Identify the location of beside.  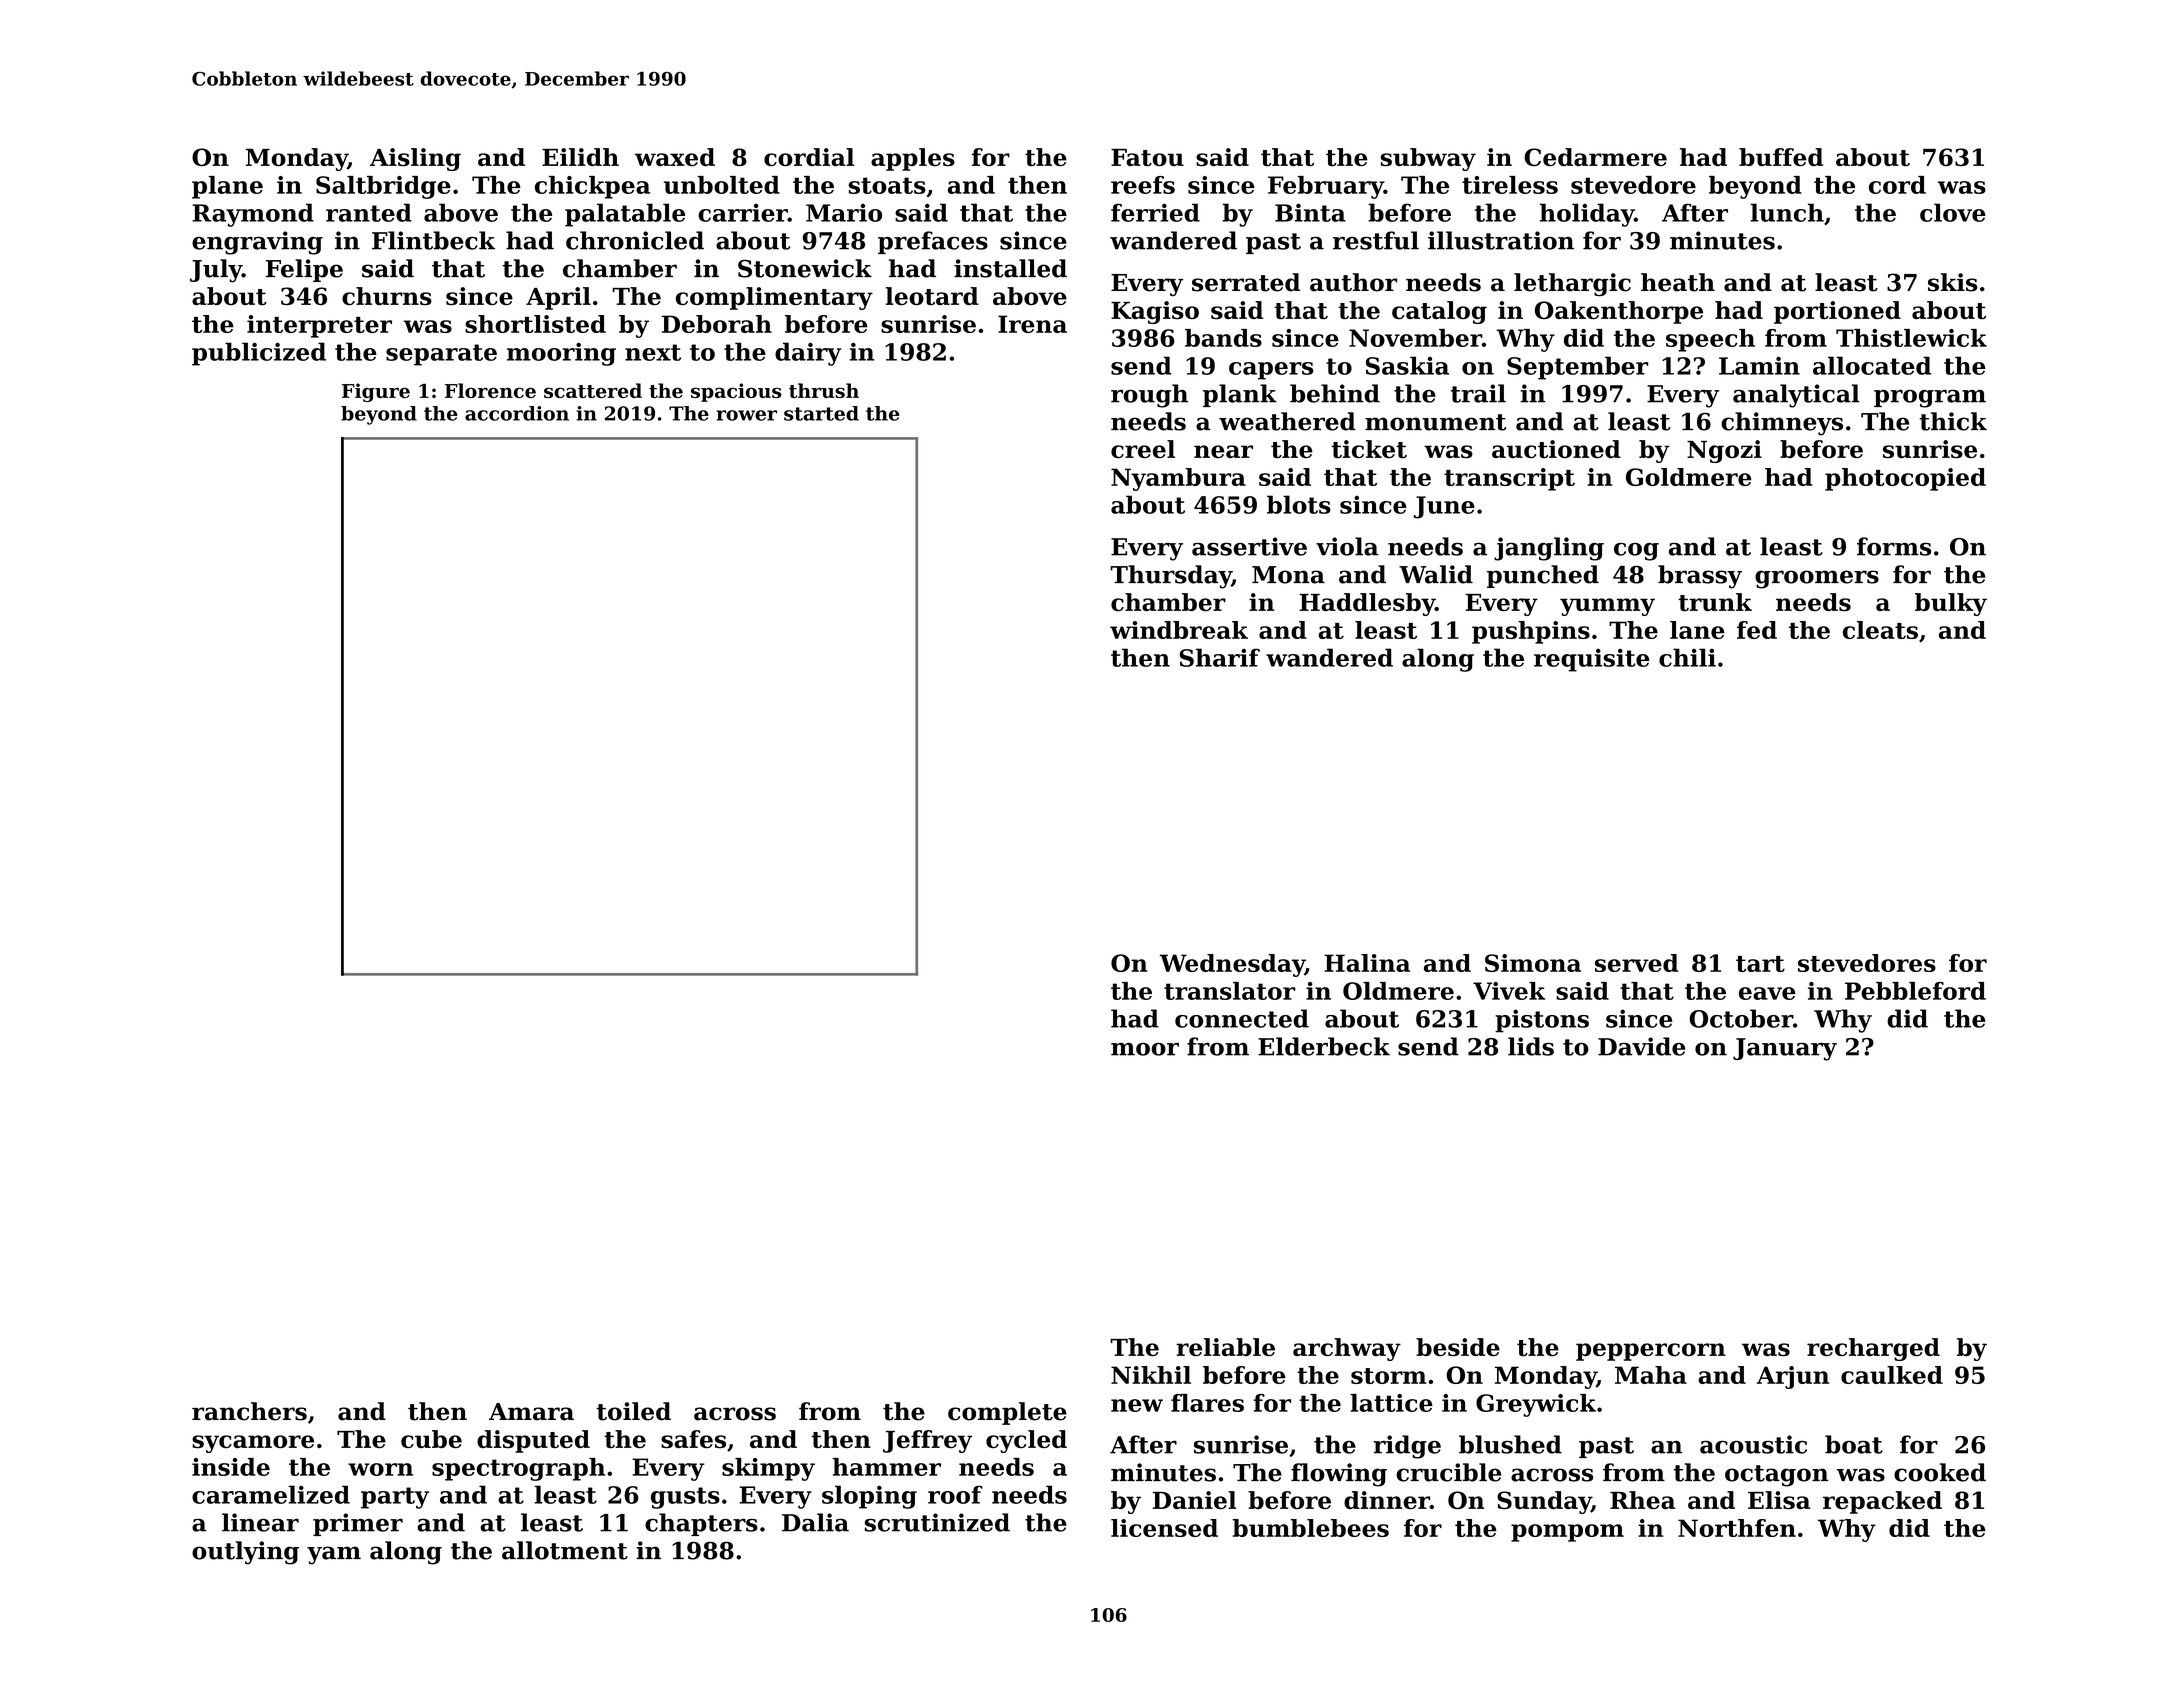
(1458, 1347).
